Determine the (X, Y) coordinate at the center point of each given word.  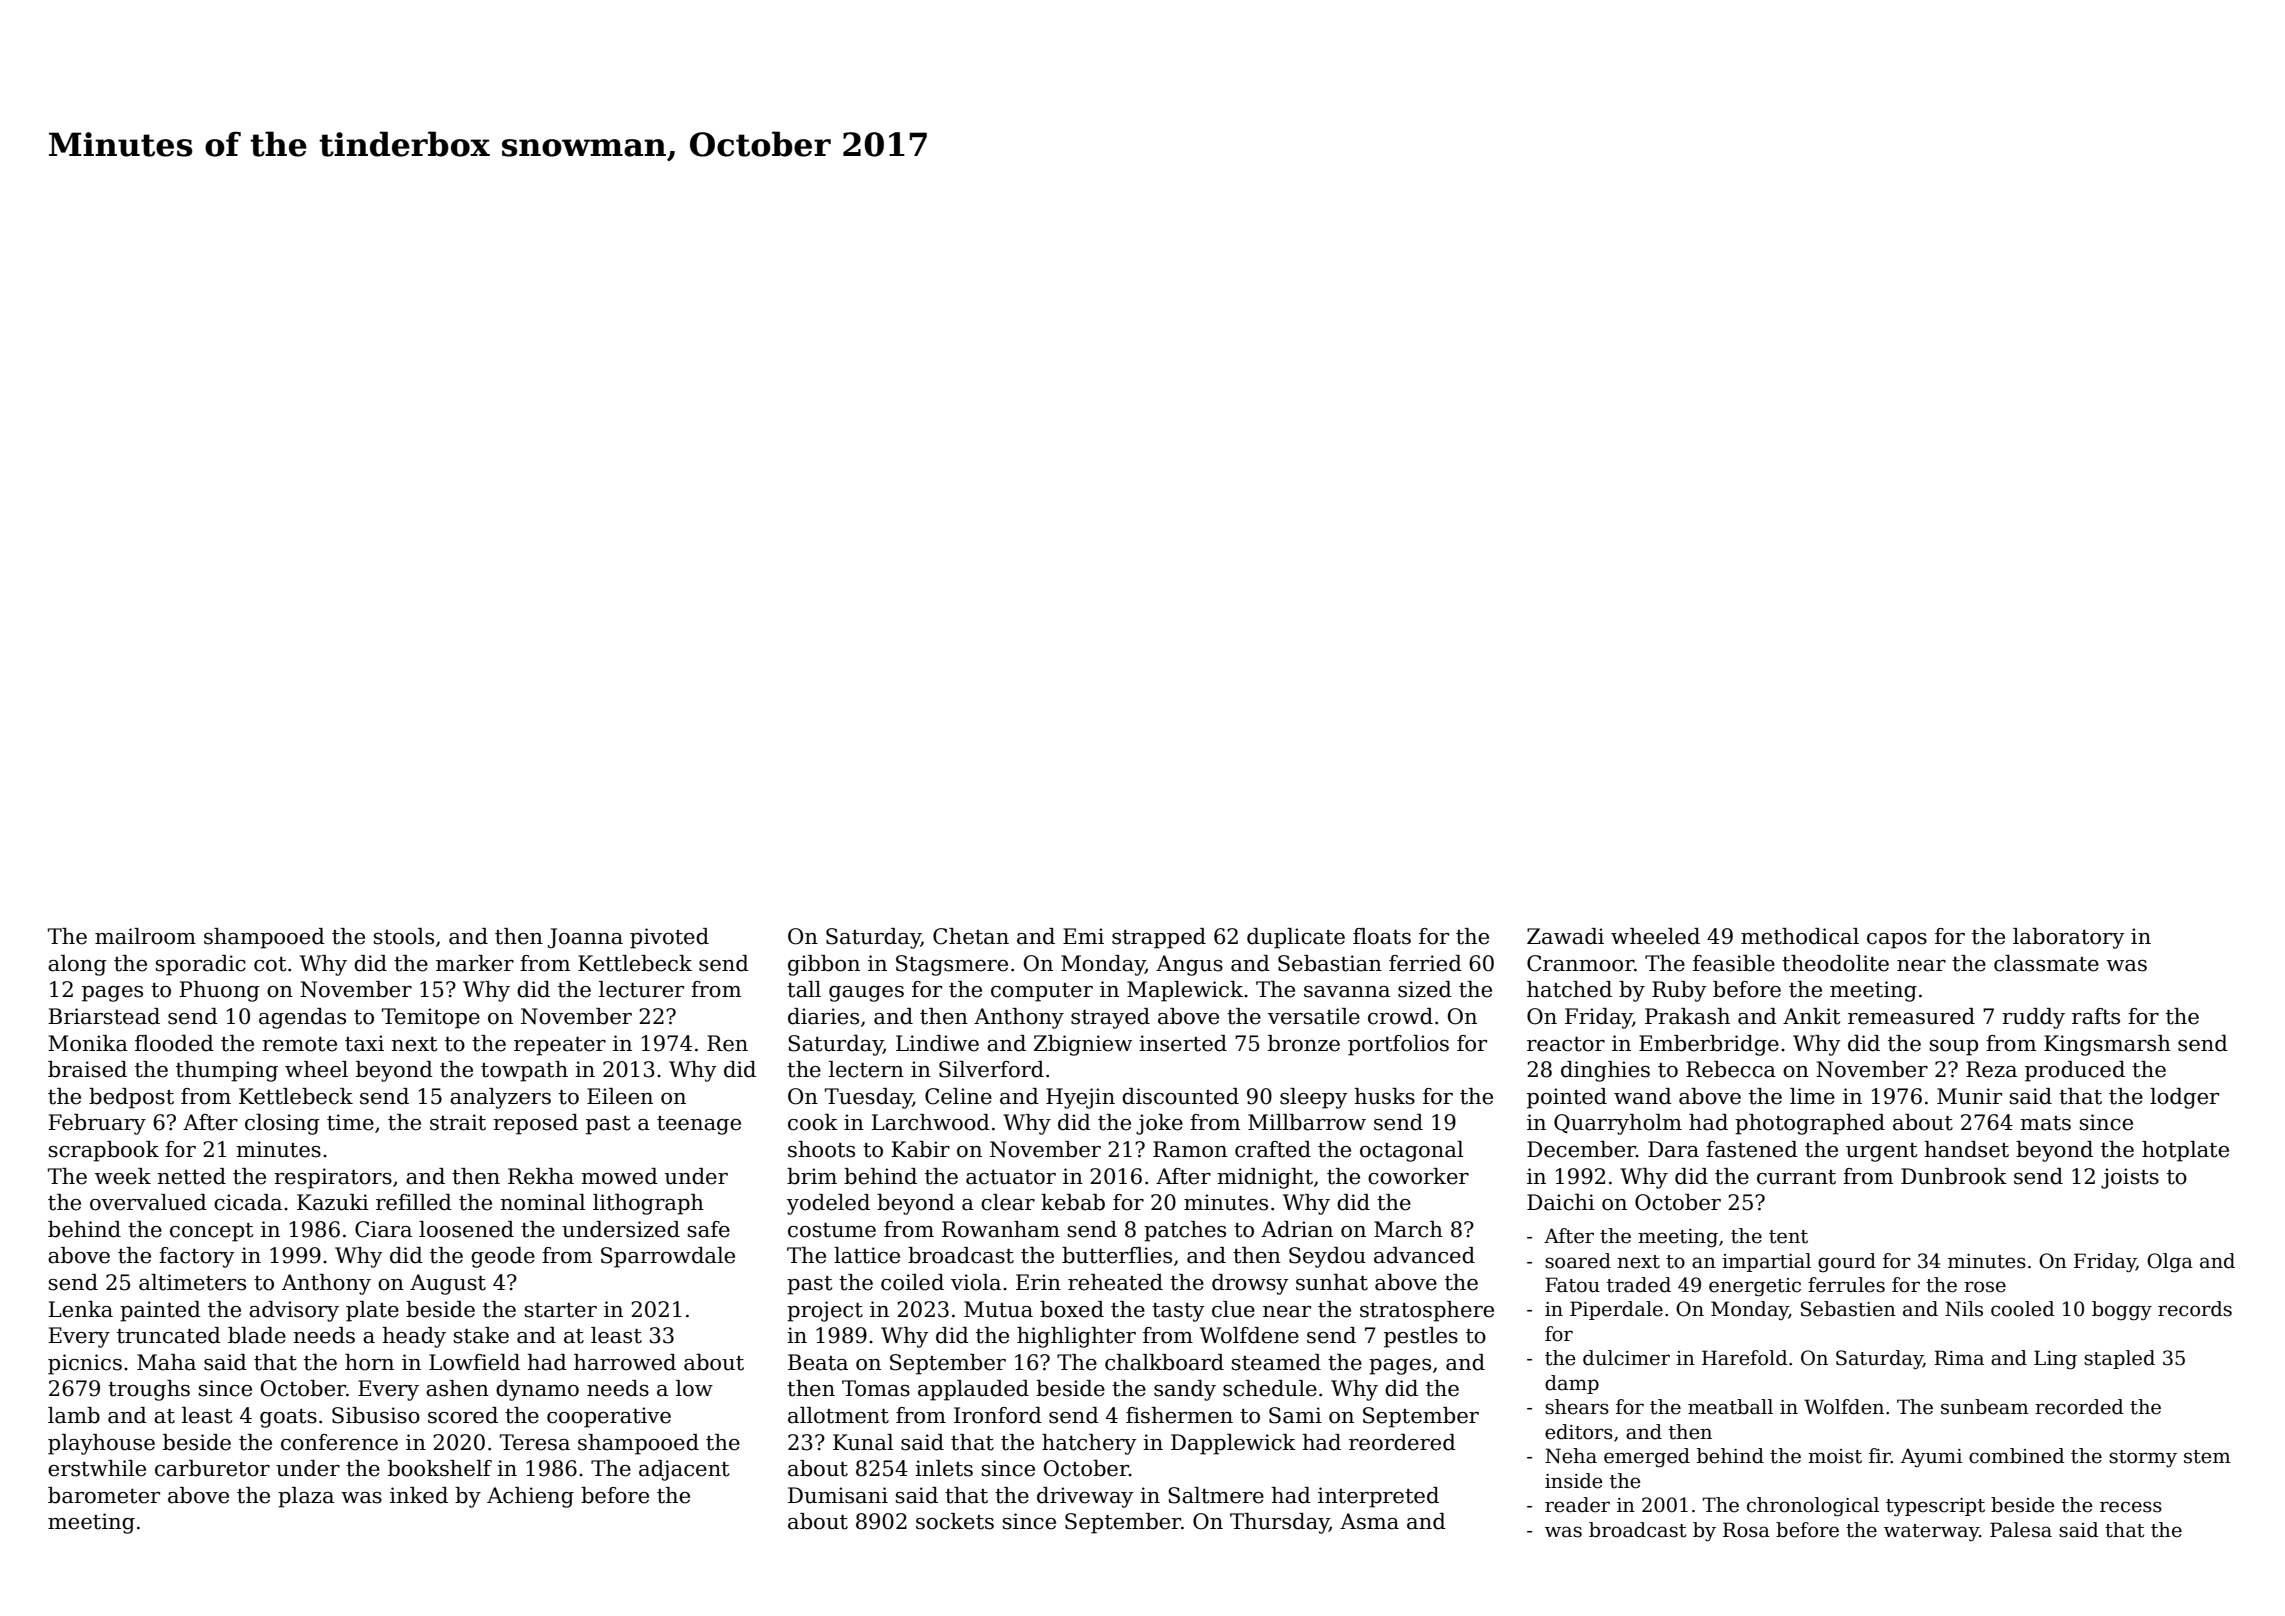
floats (1382, 936)
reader (1577, 1505)
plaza (306, 1497)
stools (404, 936)
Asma (1369, 1521)
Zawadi (1565, 936)
